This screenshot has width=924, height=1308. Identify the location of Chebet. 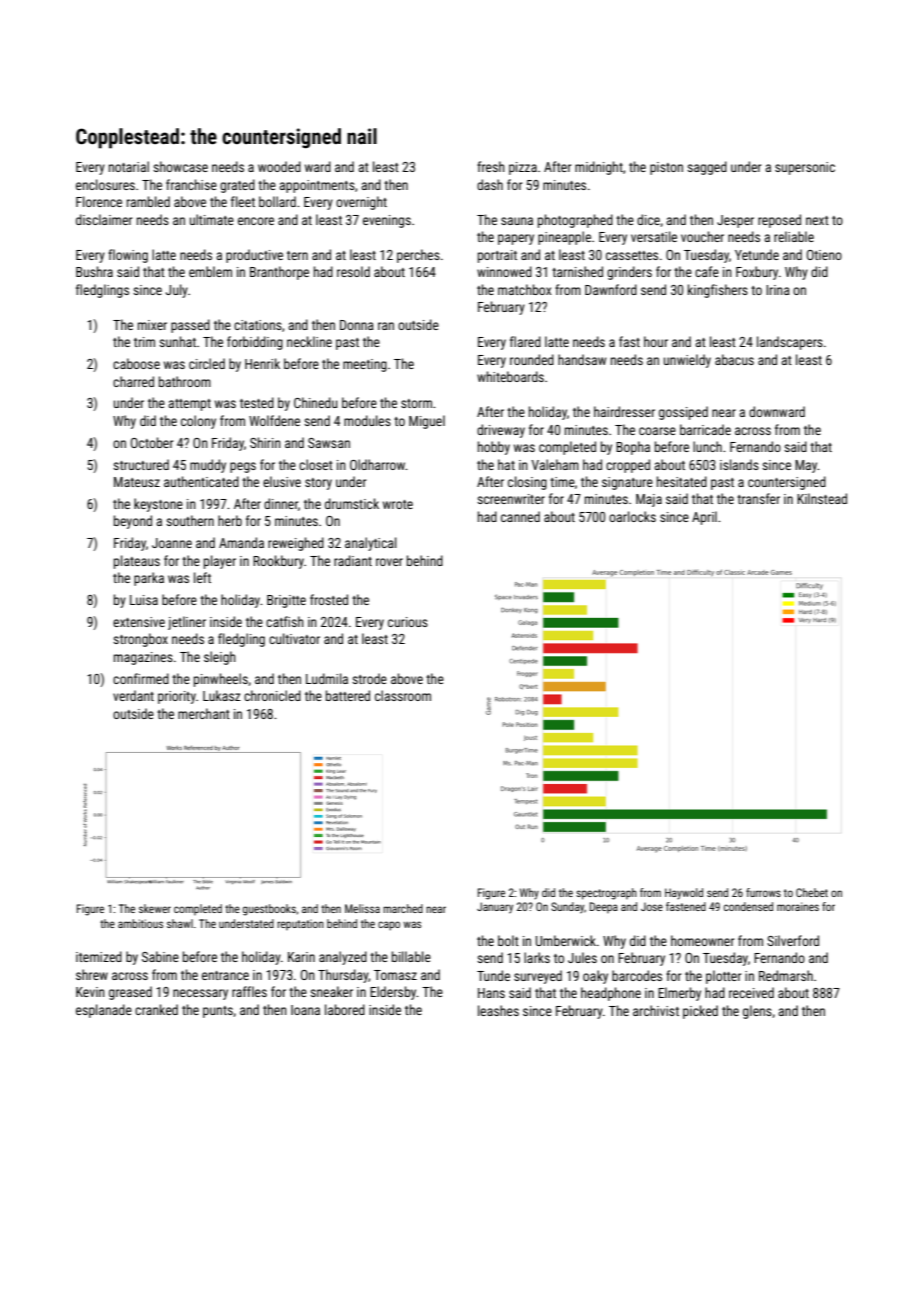
(812, 892).
